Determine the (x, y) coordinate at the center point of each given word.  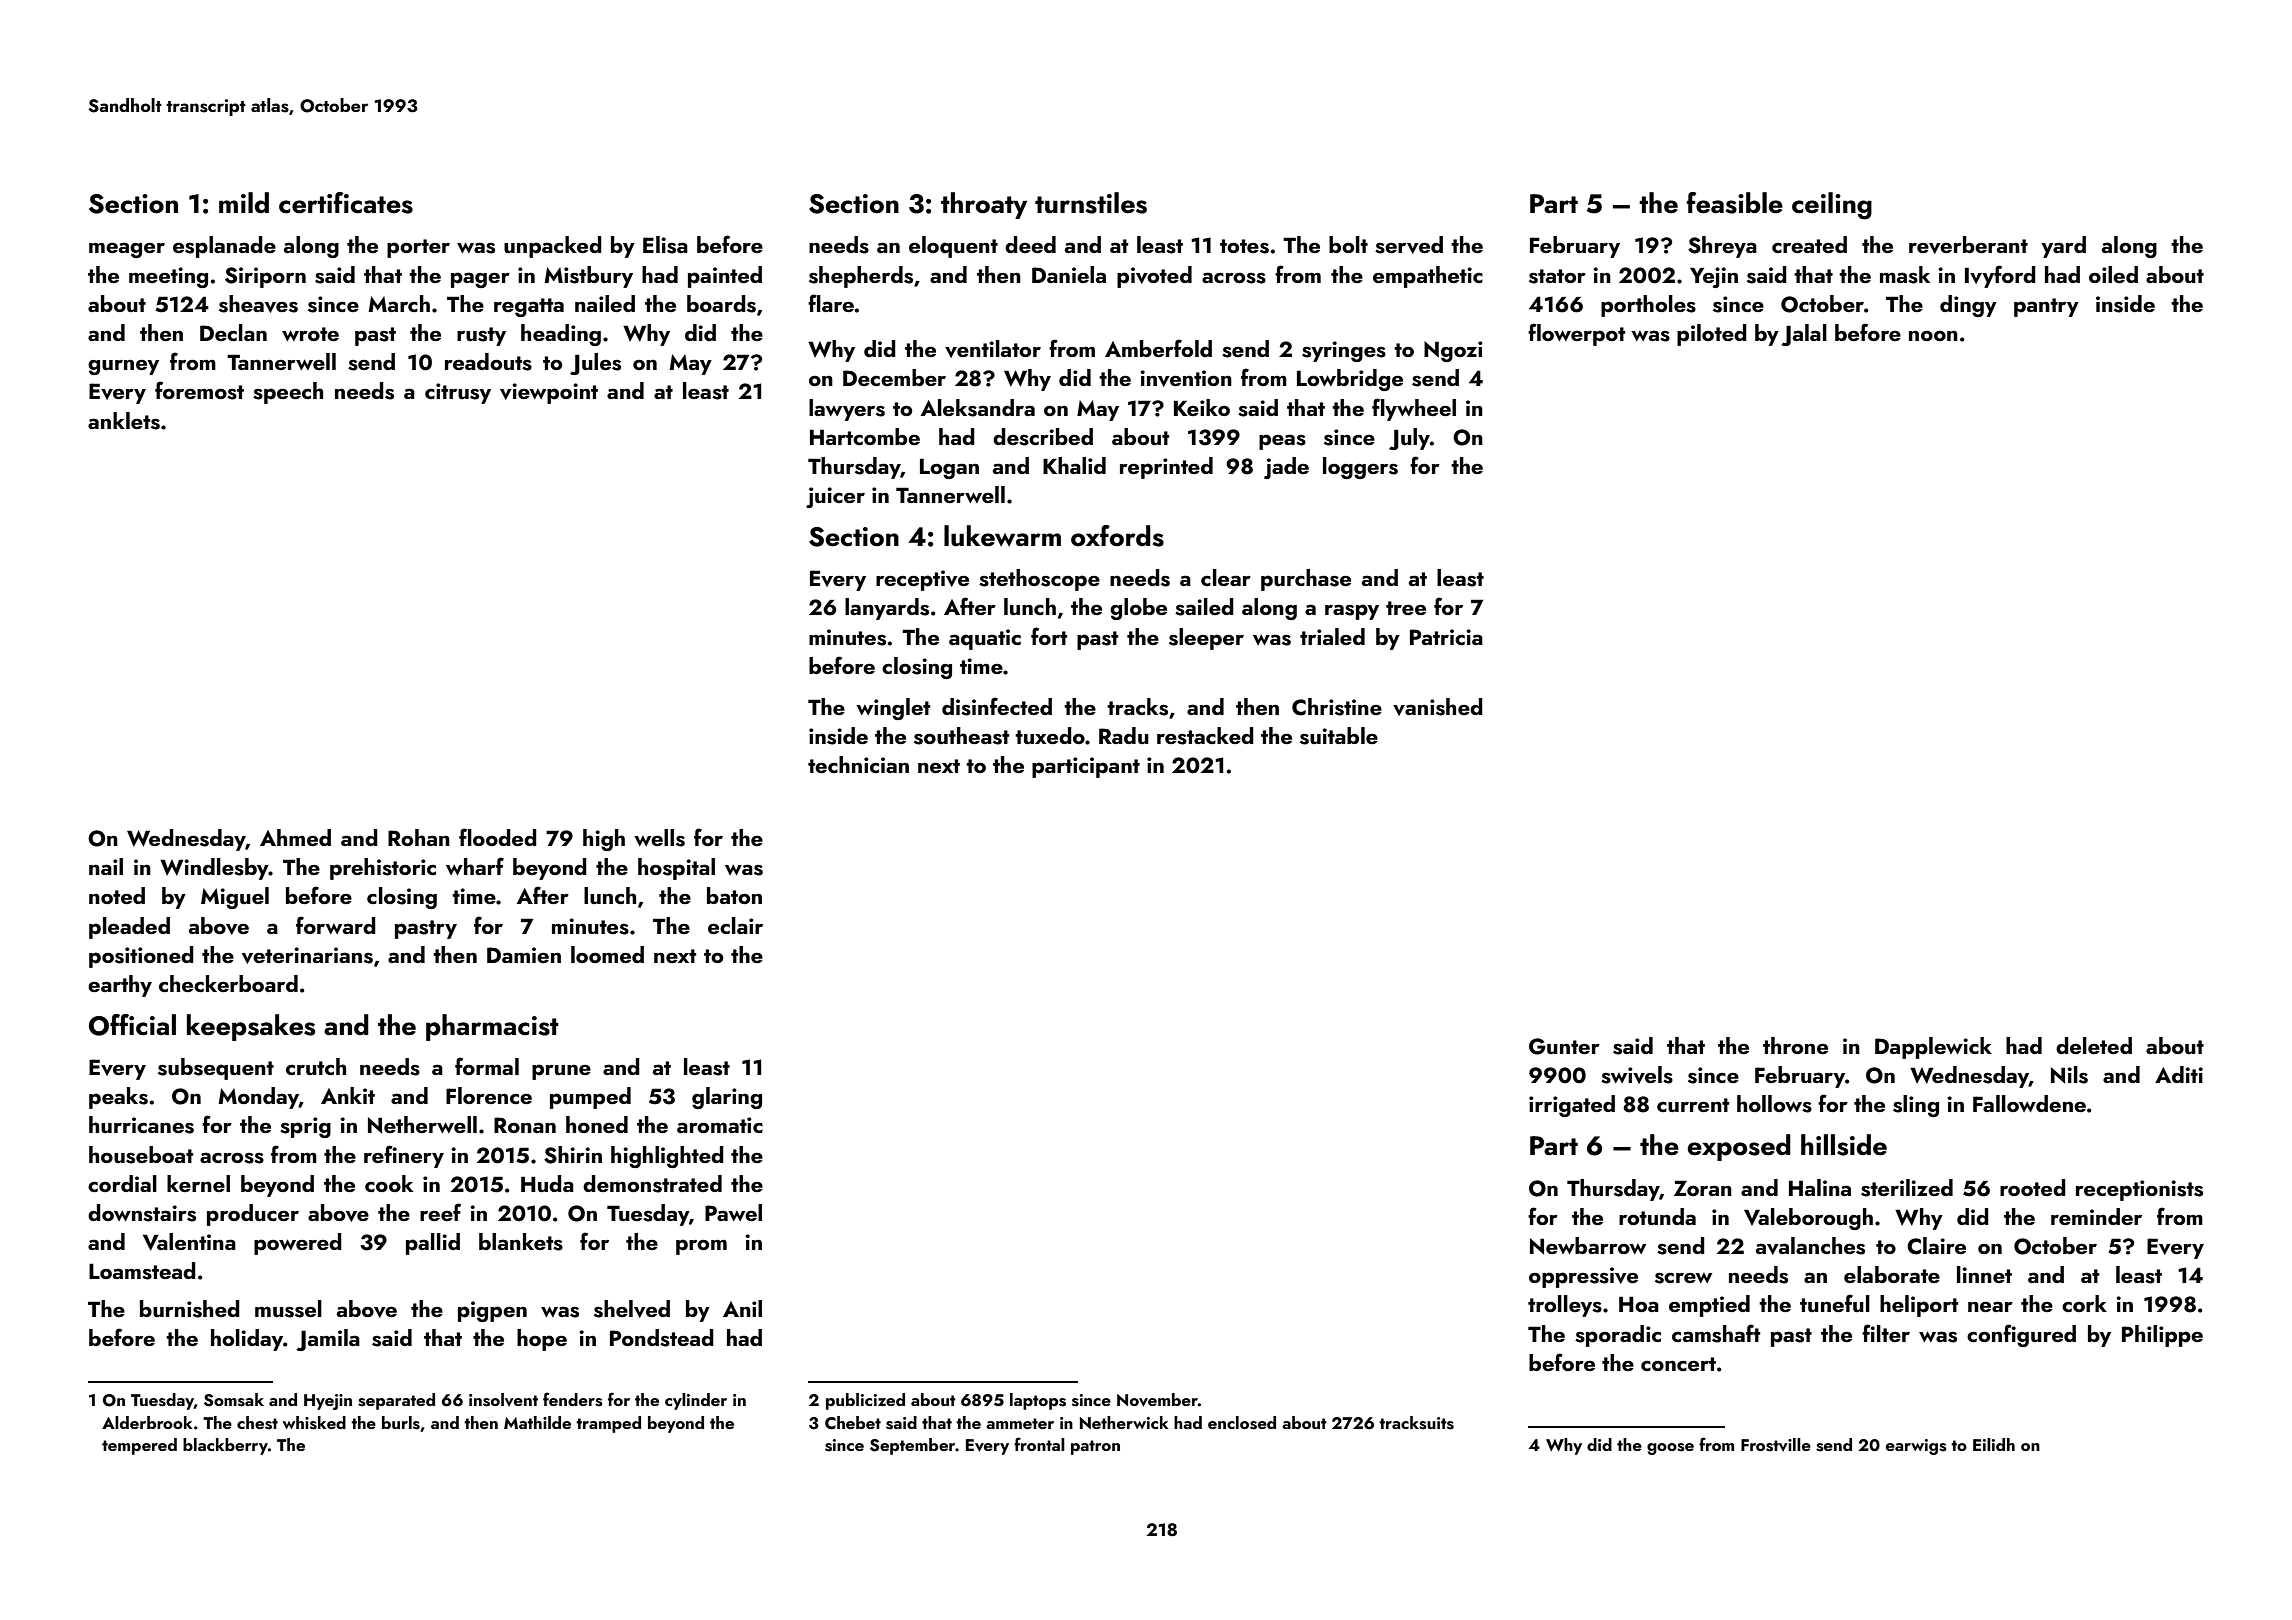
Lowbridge (1350, 380)
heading (561, 335)
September (913, 1446)
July (1409, 439)
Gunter (1564, 1046)
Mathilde (537, 1422)
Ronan (525, 1125)
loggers (1360, 468)
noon (1933, 335)
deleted (2094, 1045)
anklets (124, 421)
